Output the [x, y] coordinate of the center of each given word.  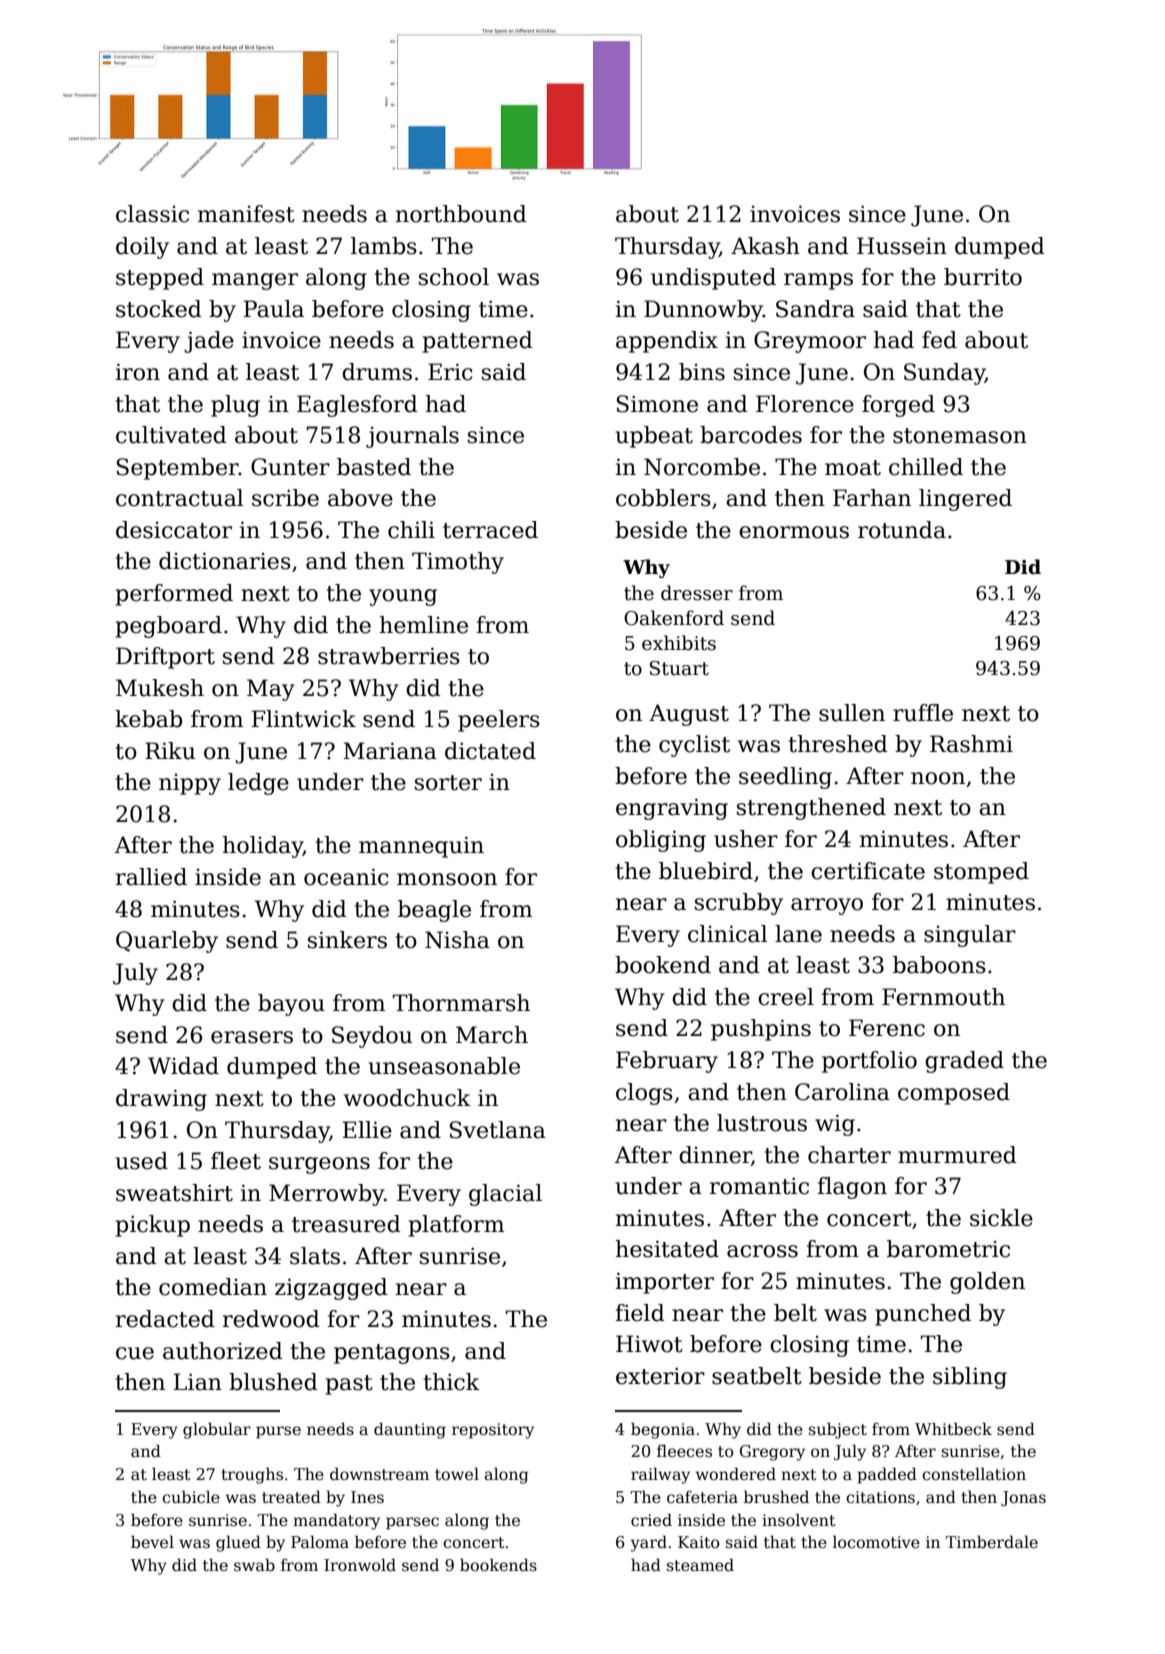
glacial [505, 1195]
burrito [983, 277]
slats [315, 1256]
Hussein [902, 246]
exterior [660, 1376]
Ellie [367, 1130]
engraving [672, 809]
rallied [151, 877]
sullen [852, 713]
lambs [384, 246]
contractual [179, 498]
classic [152, 214]
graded [964, 1062]
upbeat [654, 437]
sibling [970, 1378]
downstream [379, 1474]
